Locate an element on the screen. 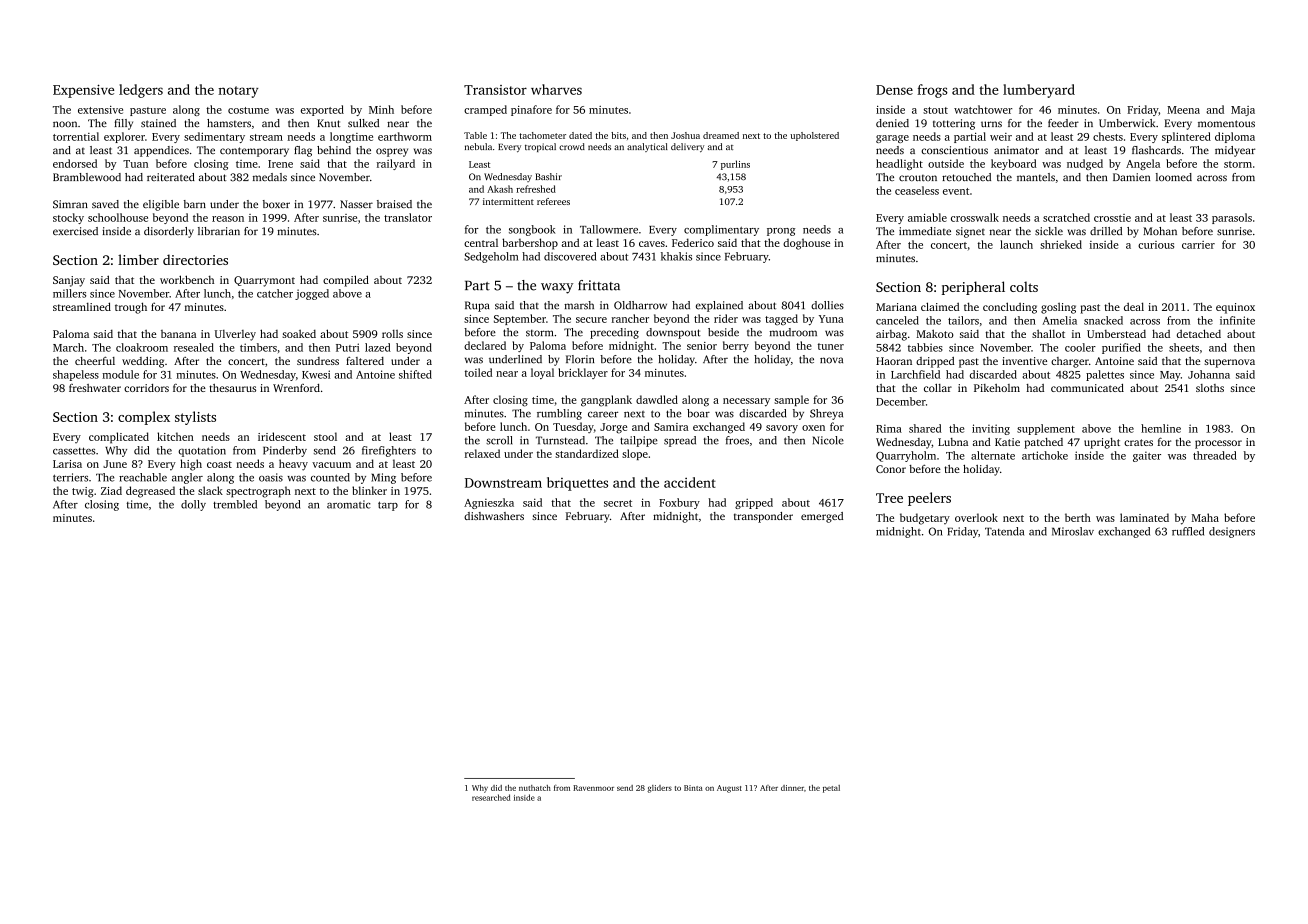 Image resolution: width=1308 pixels, height=924 pixels. directories is located at coordinates (195, 259).
